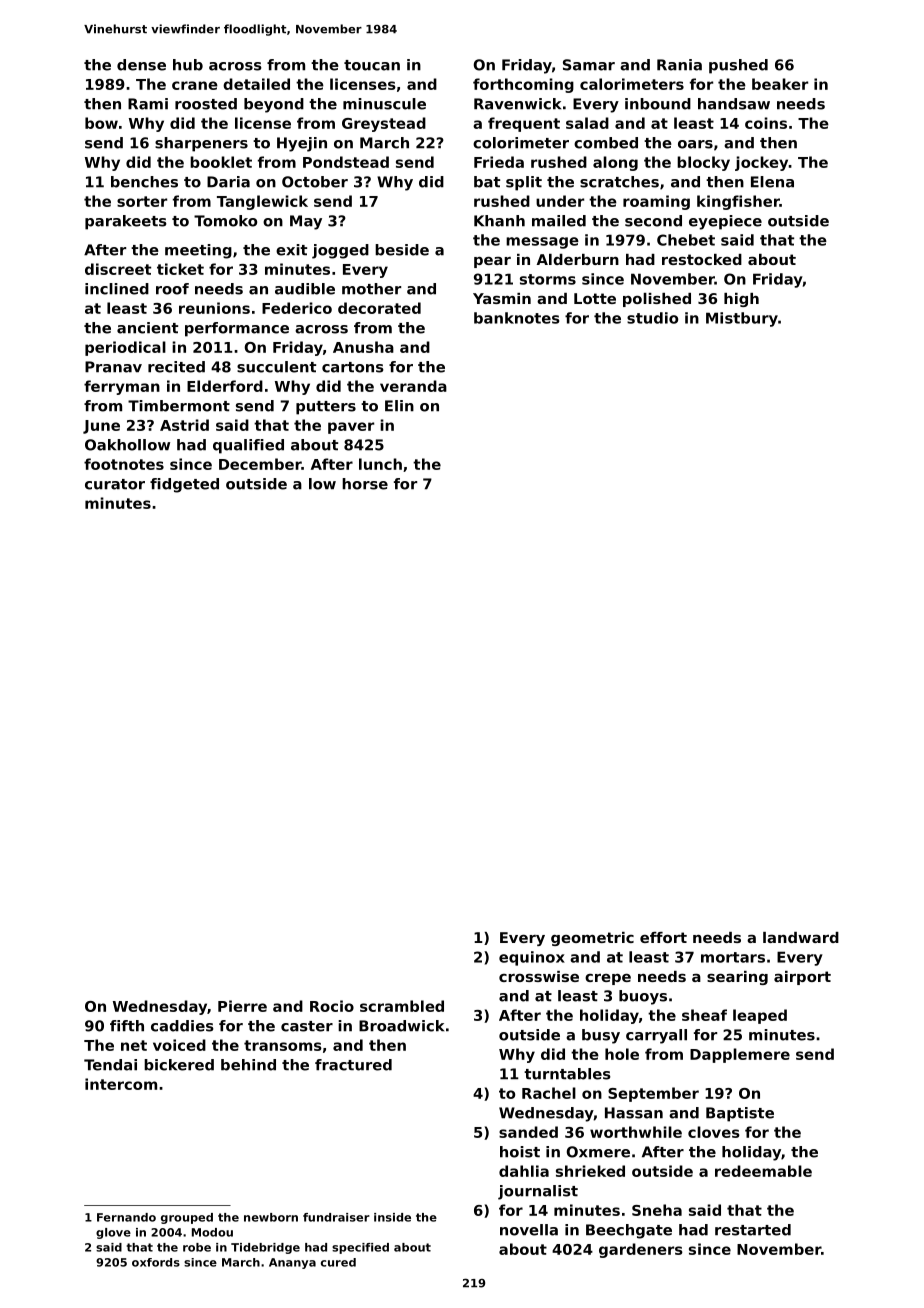 Image resolution: width=924 pixels, height=1308 pixels. I want to click on Rachel, so click(549, 1093).
